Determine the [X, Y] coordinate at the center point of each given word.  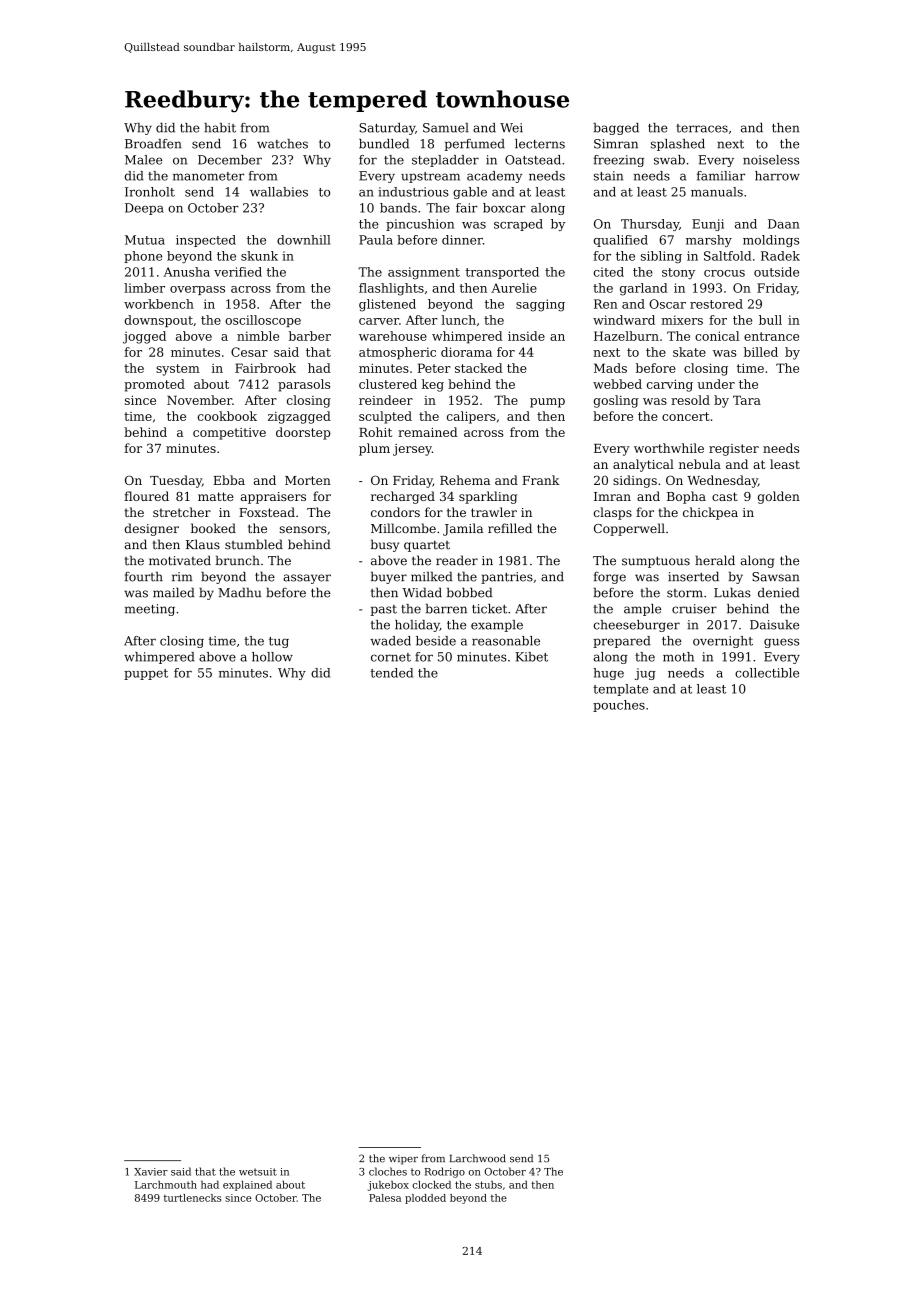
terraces [702, 128]
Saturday [387, 129]
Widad [422, 592]
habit [220, 128]
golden [779, 497]
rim [182, 576]
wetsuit [258, 1172]
